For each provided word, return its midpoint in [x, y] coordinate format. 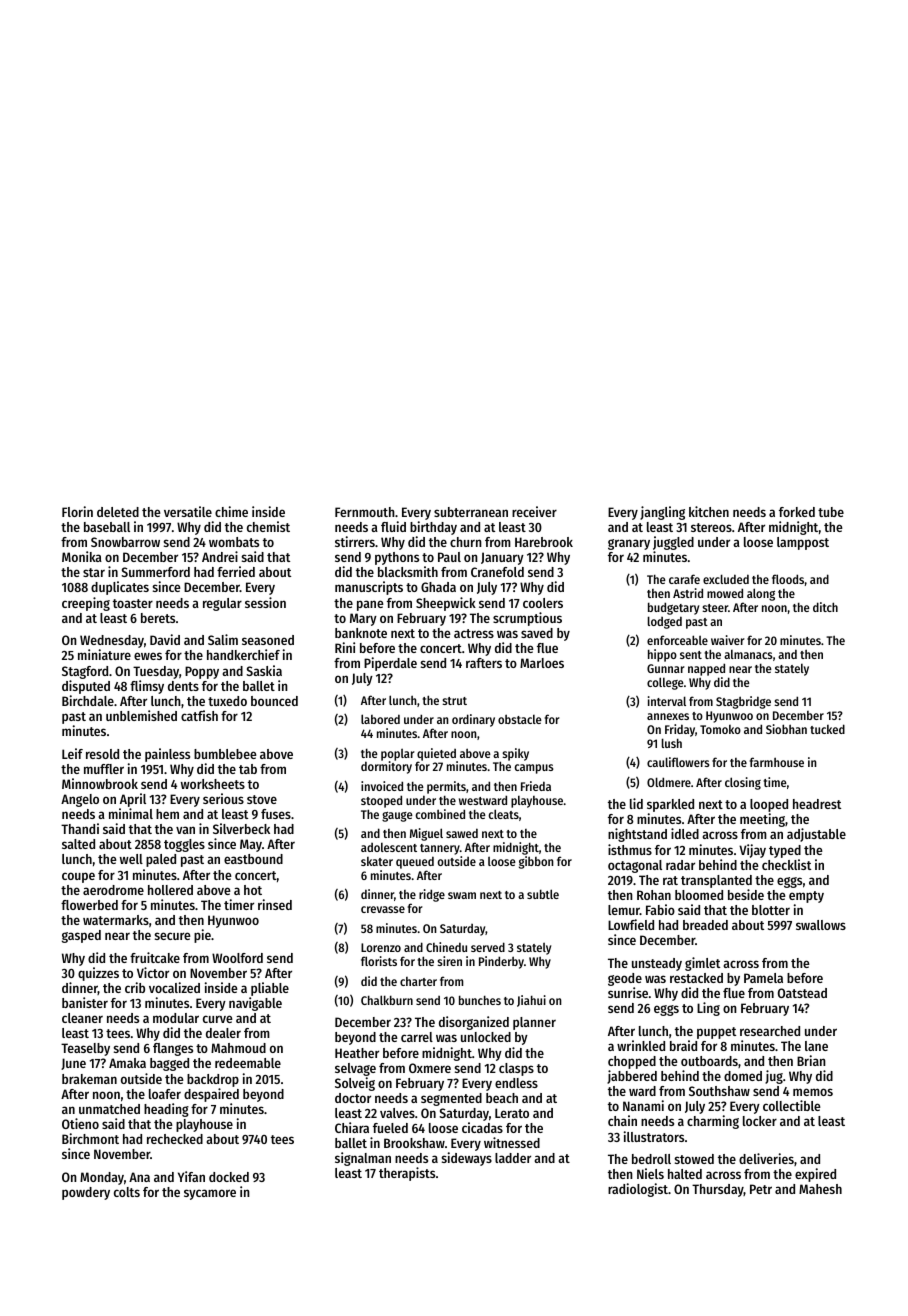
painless [167, 755]
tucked [827, 729]
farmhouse [777, 762]
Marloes [542, 663]
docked [229, 1177]
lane [816, 1046]
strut [454, 701]
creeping [86, 604]
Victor [153, 972]
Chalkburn [387, 1000]
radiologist [638, 1190]
